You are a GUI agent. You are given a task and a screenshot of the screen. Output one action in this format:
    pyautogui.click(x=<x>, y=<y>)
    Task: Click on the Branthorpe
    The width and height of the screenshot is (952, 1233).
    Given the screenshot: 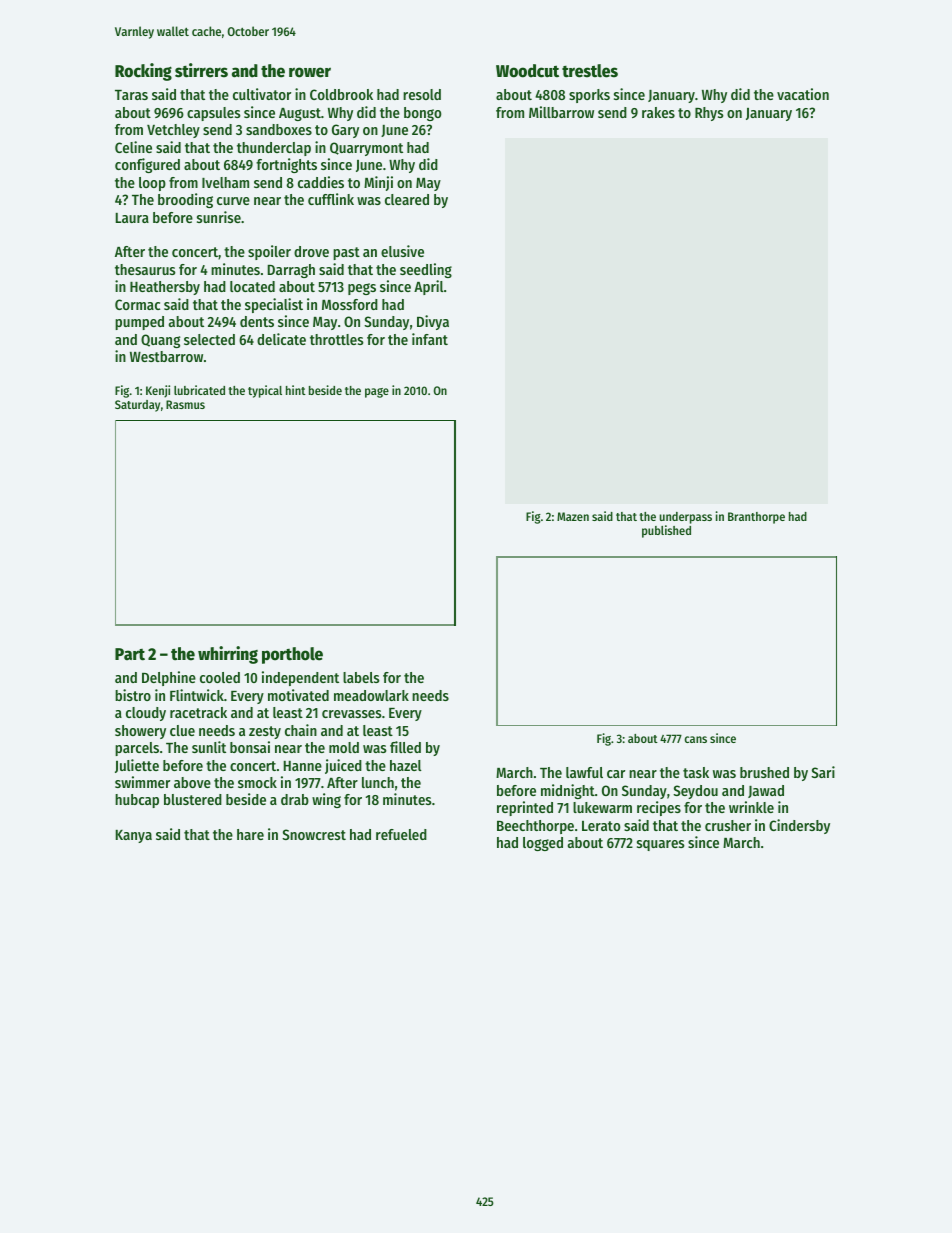 What is the action you would take?
    pyautogui.click(x=756, y=518)
